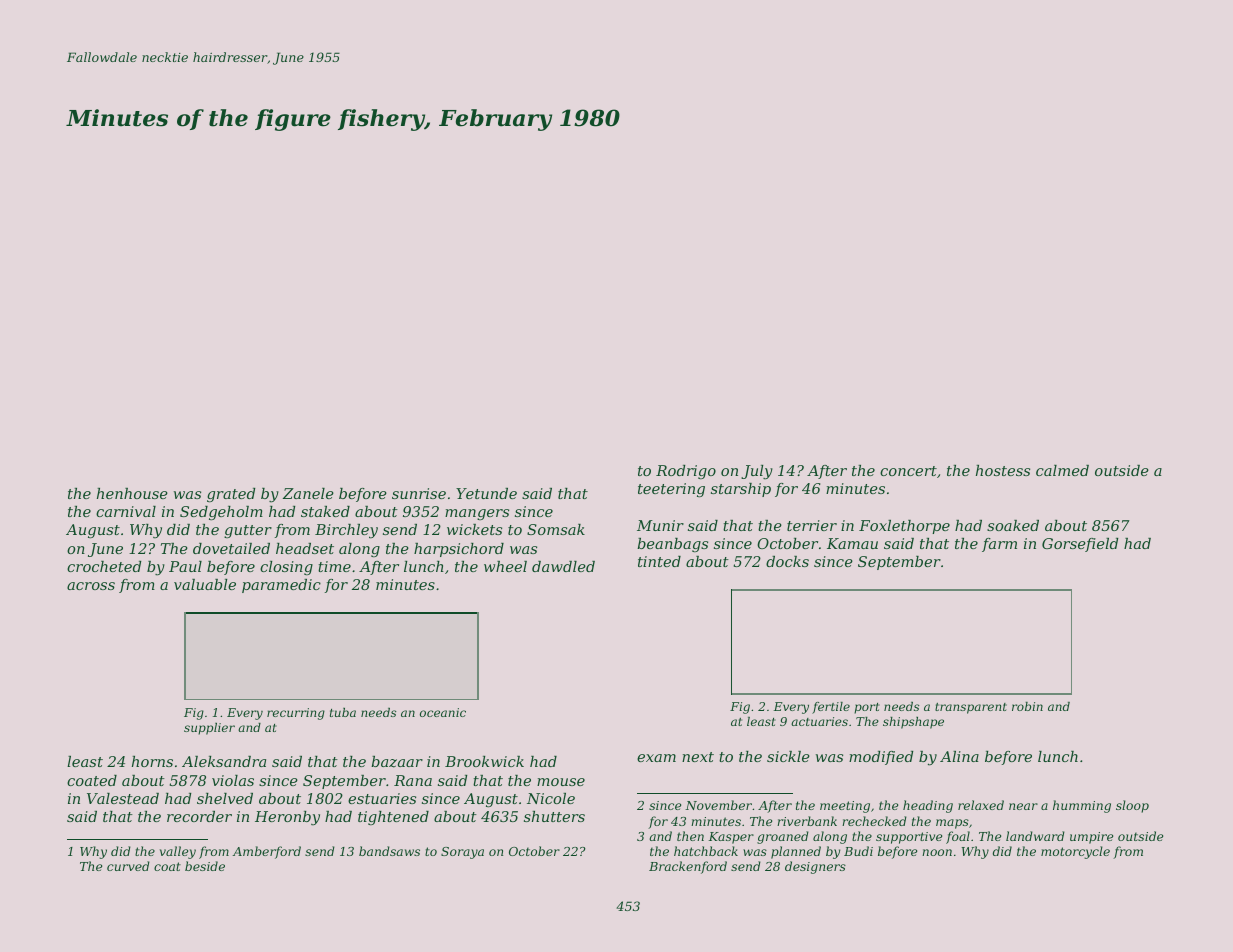 This image has height=952, width=1233. Describe the element at coordinates (787, 561) in the image. I see `docks` at that location.
